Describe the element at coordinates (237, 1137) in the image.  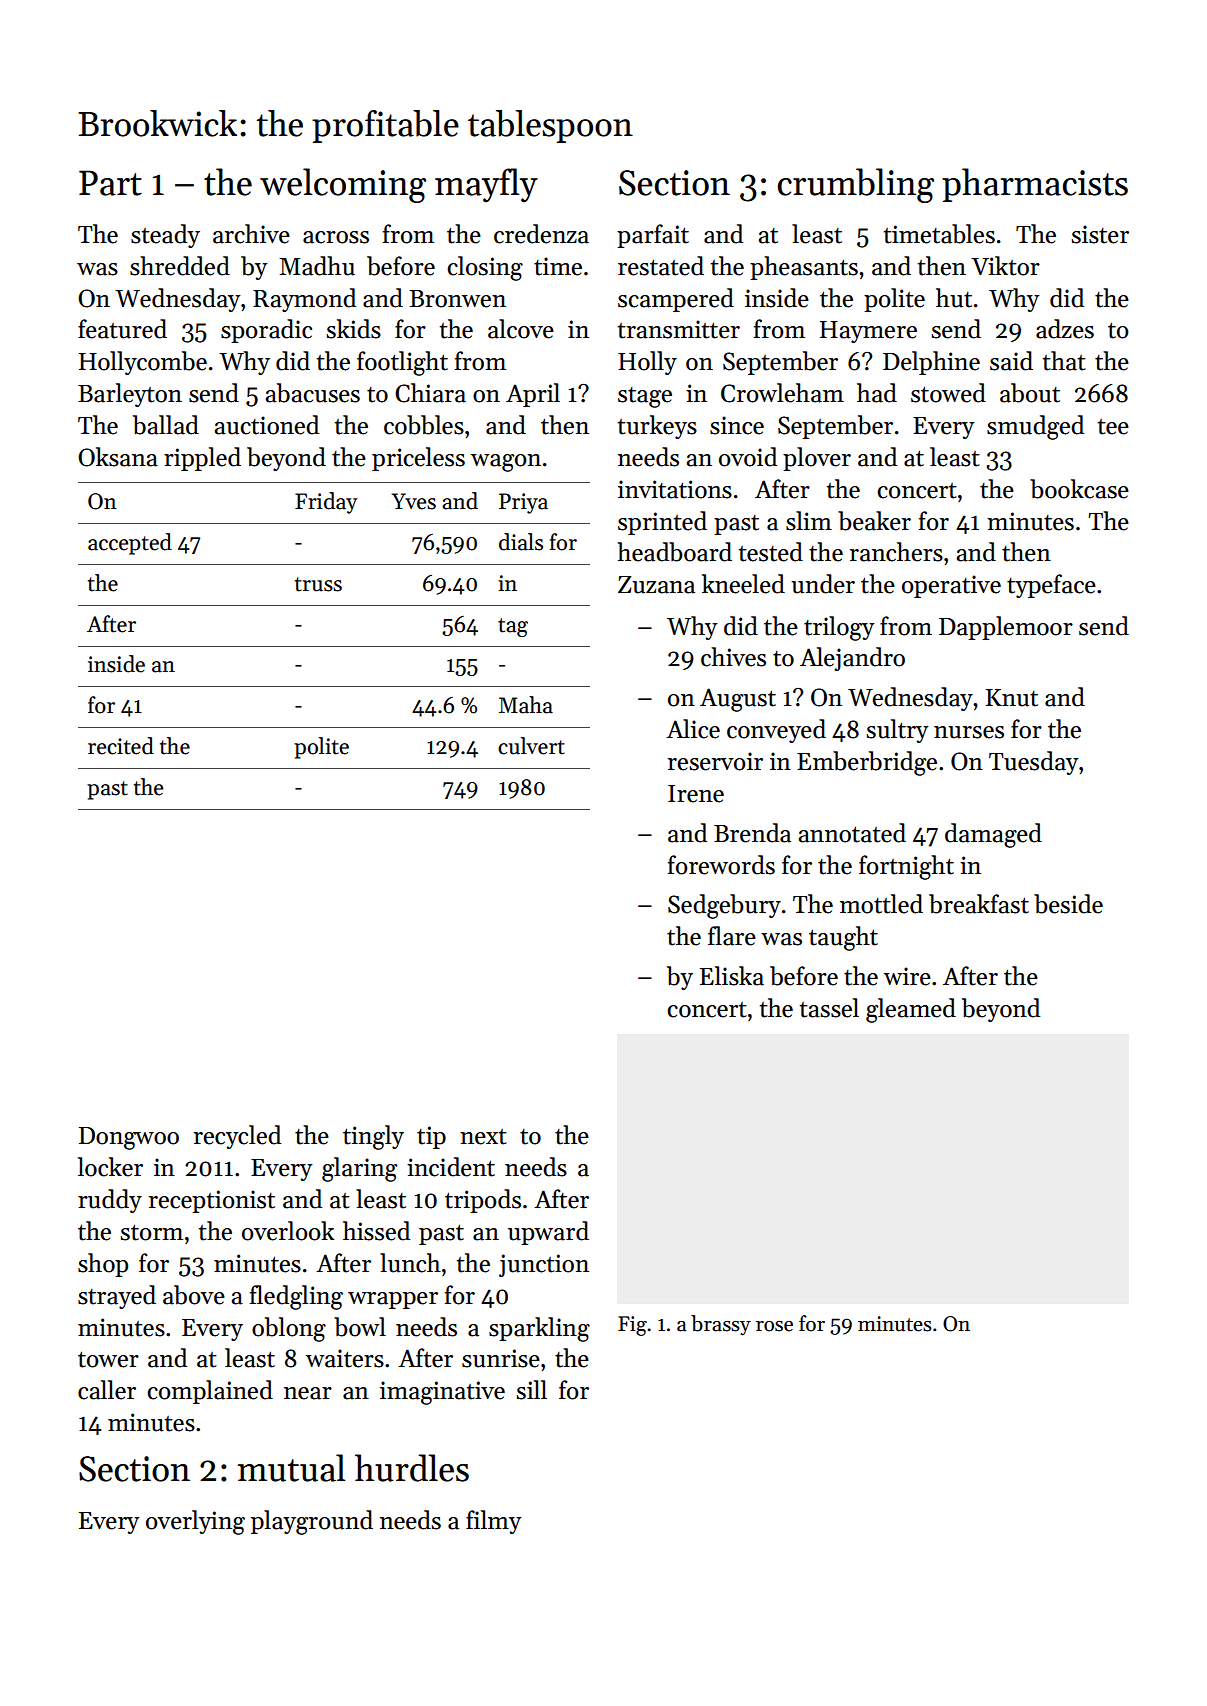
I see `recycled` at that location.
